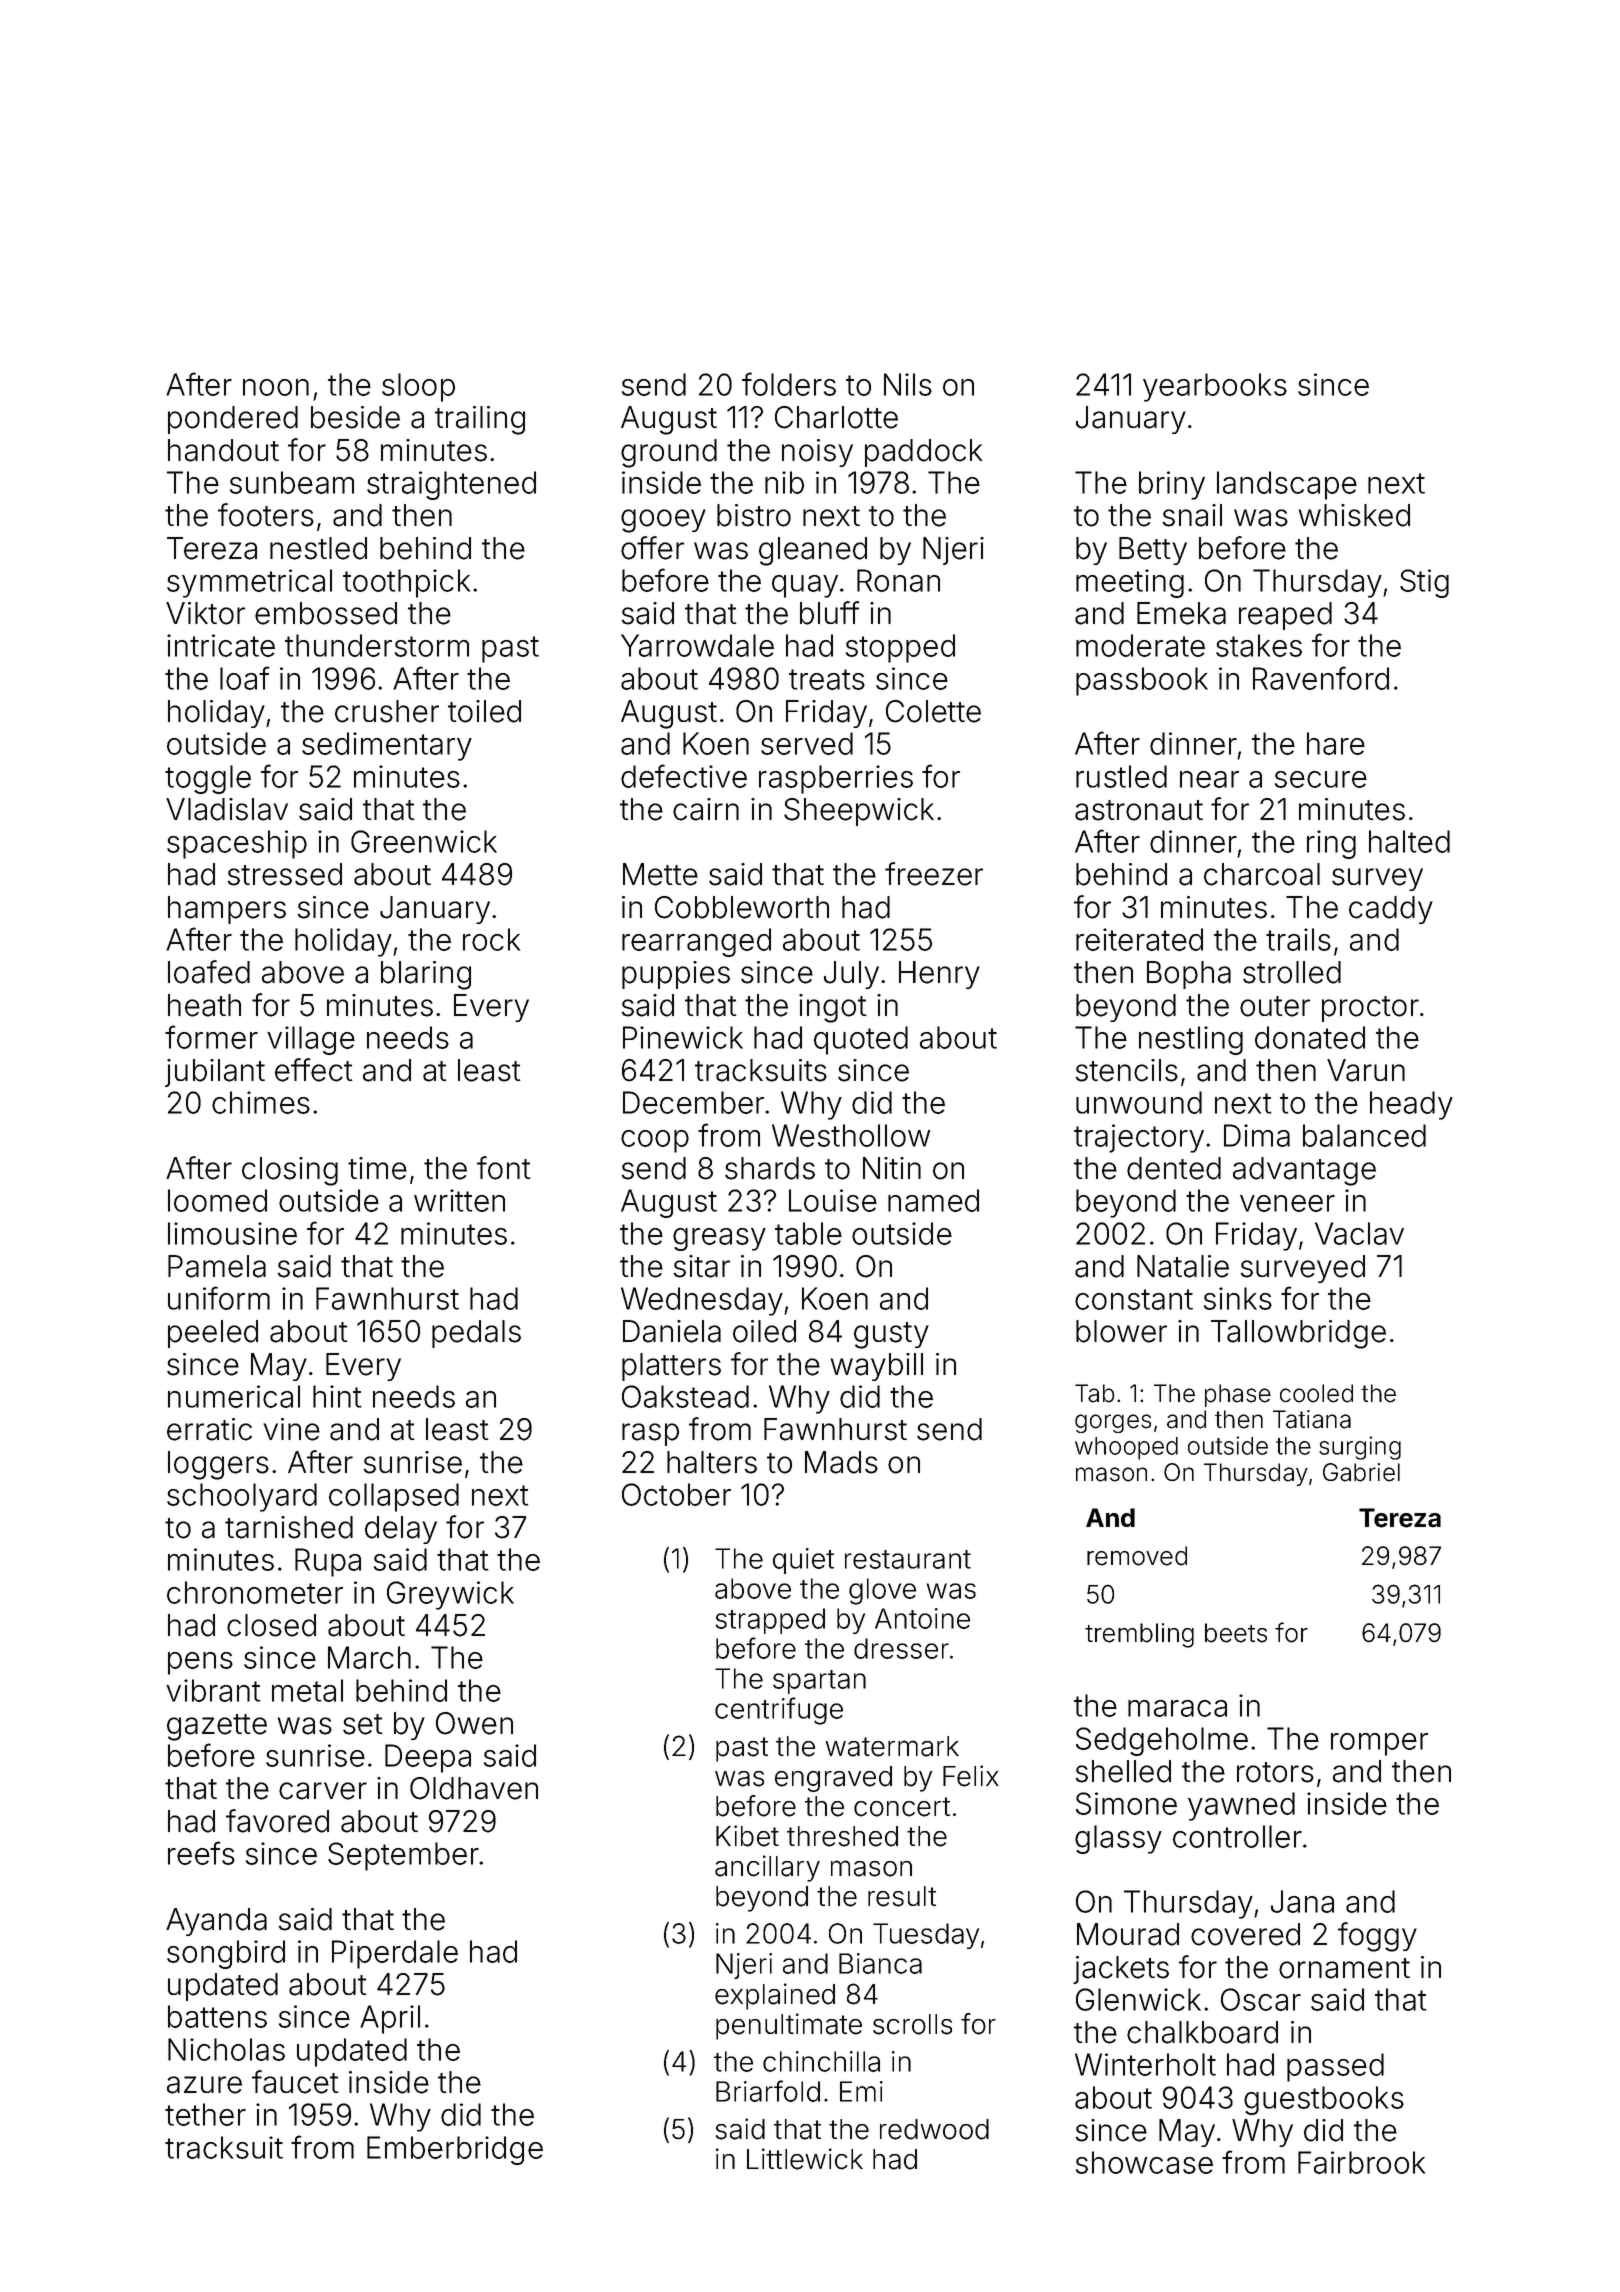 The height and width of the screenshot is (2292, 1620). Describe the element at coordinates (861, 1040) in the screenshot. I see `quoted` at that location.
